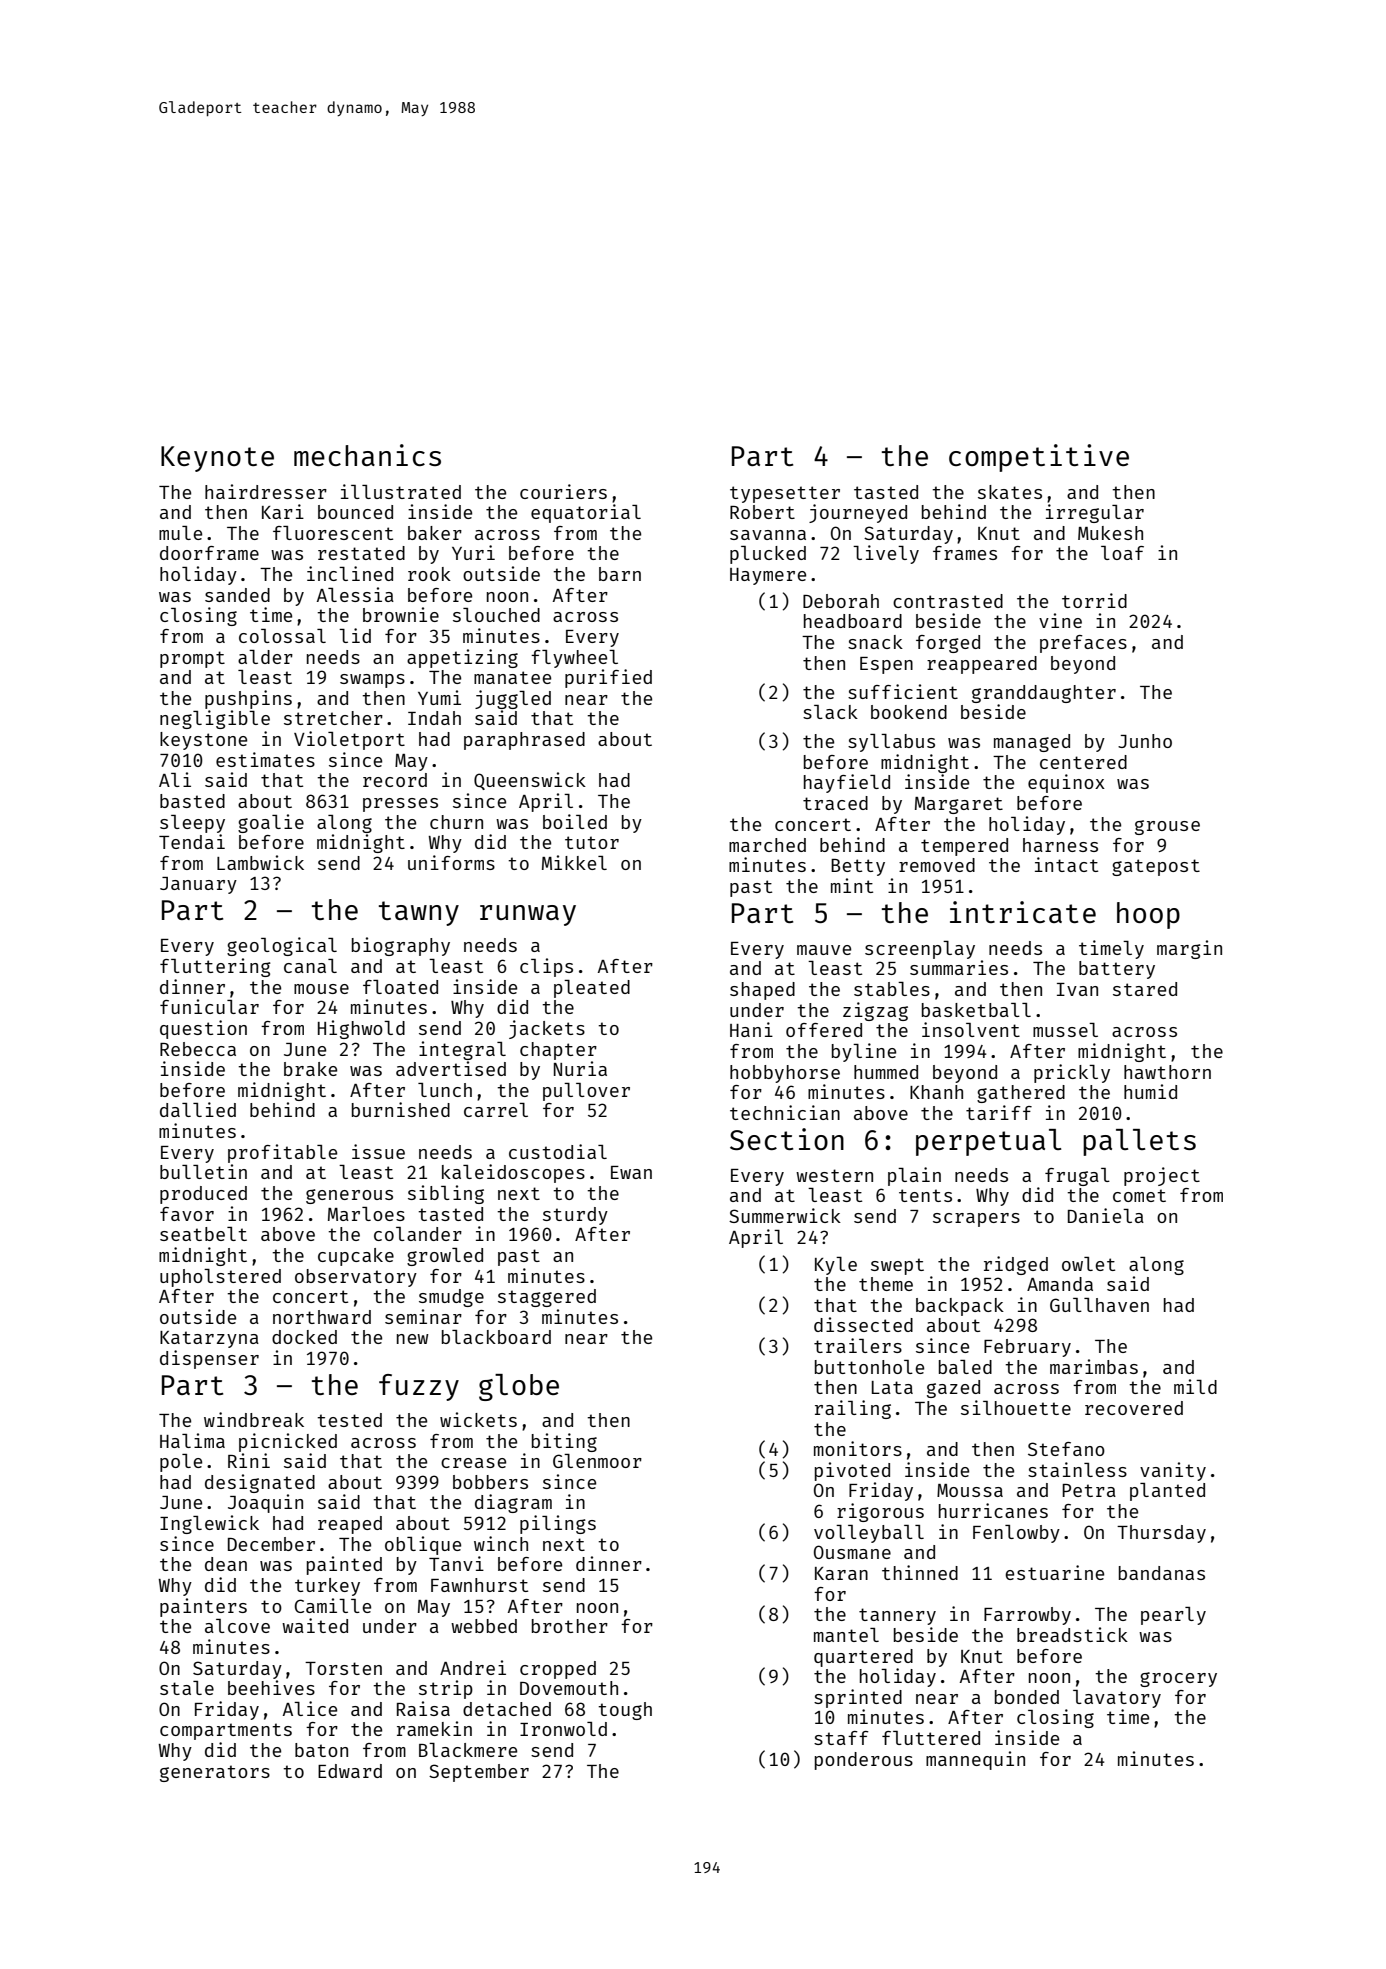 This screenshot has width=1386, height=1969. Describe the element at coordinates (283, 511) in the screenshot. I see `Kari` at that location.
